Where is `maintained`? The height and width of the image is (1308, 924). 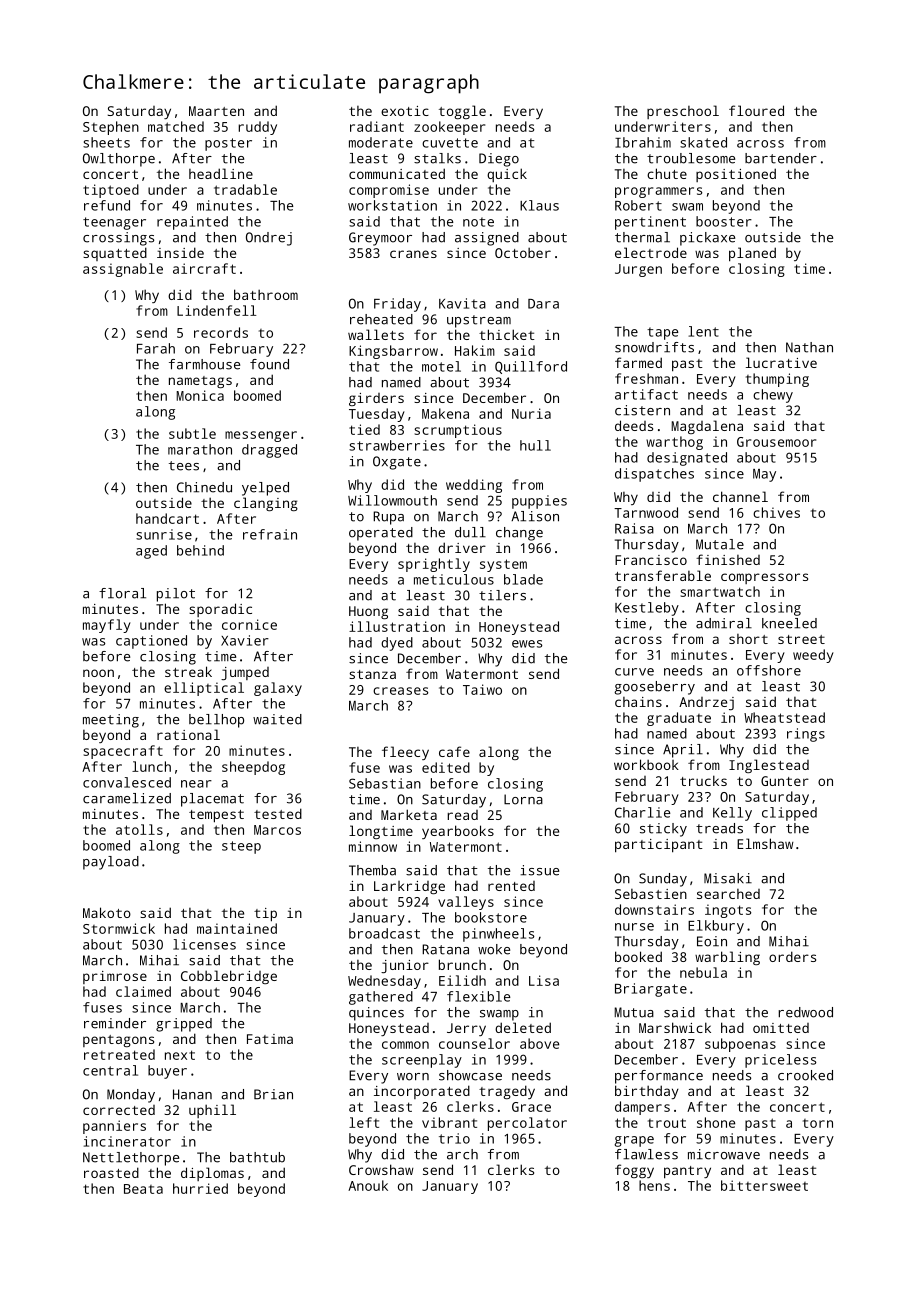 maintained is located at coordinates (237, 928).
